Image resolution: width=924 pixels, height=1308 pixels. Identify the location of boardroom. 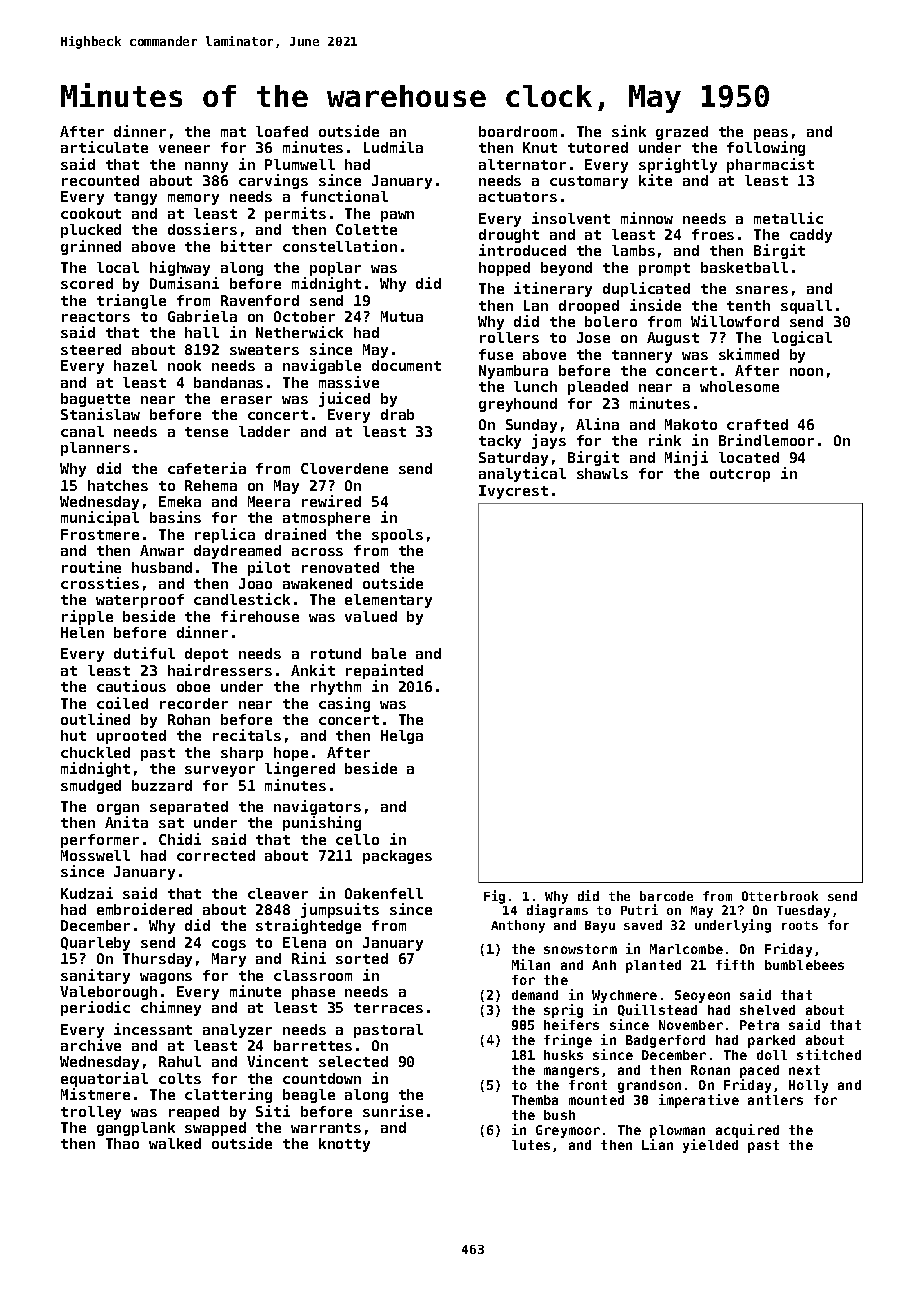
(518, 131).
